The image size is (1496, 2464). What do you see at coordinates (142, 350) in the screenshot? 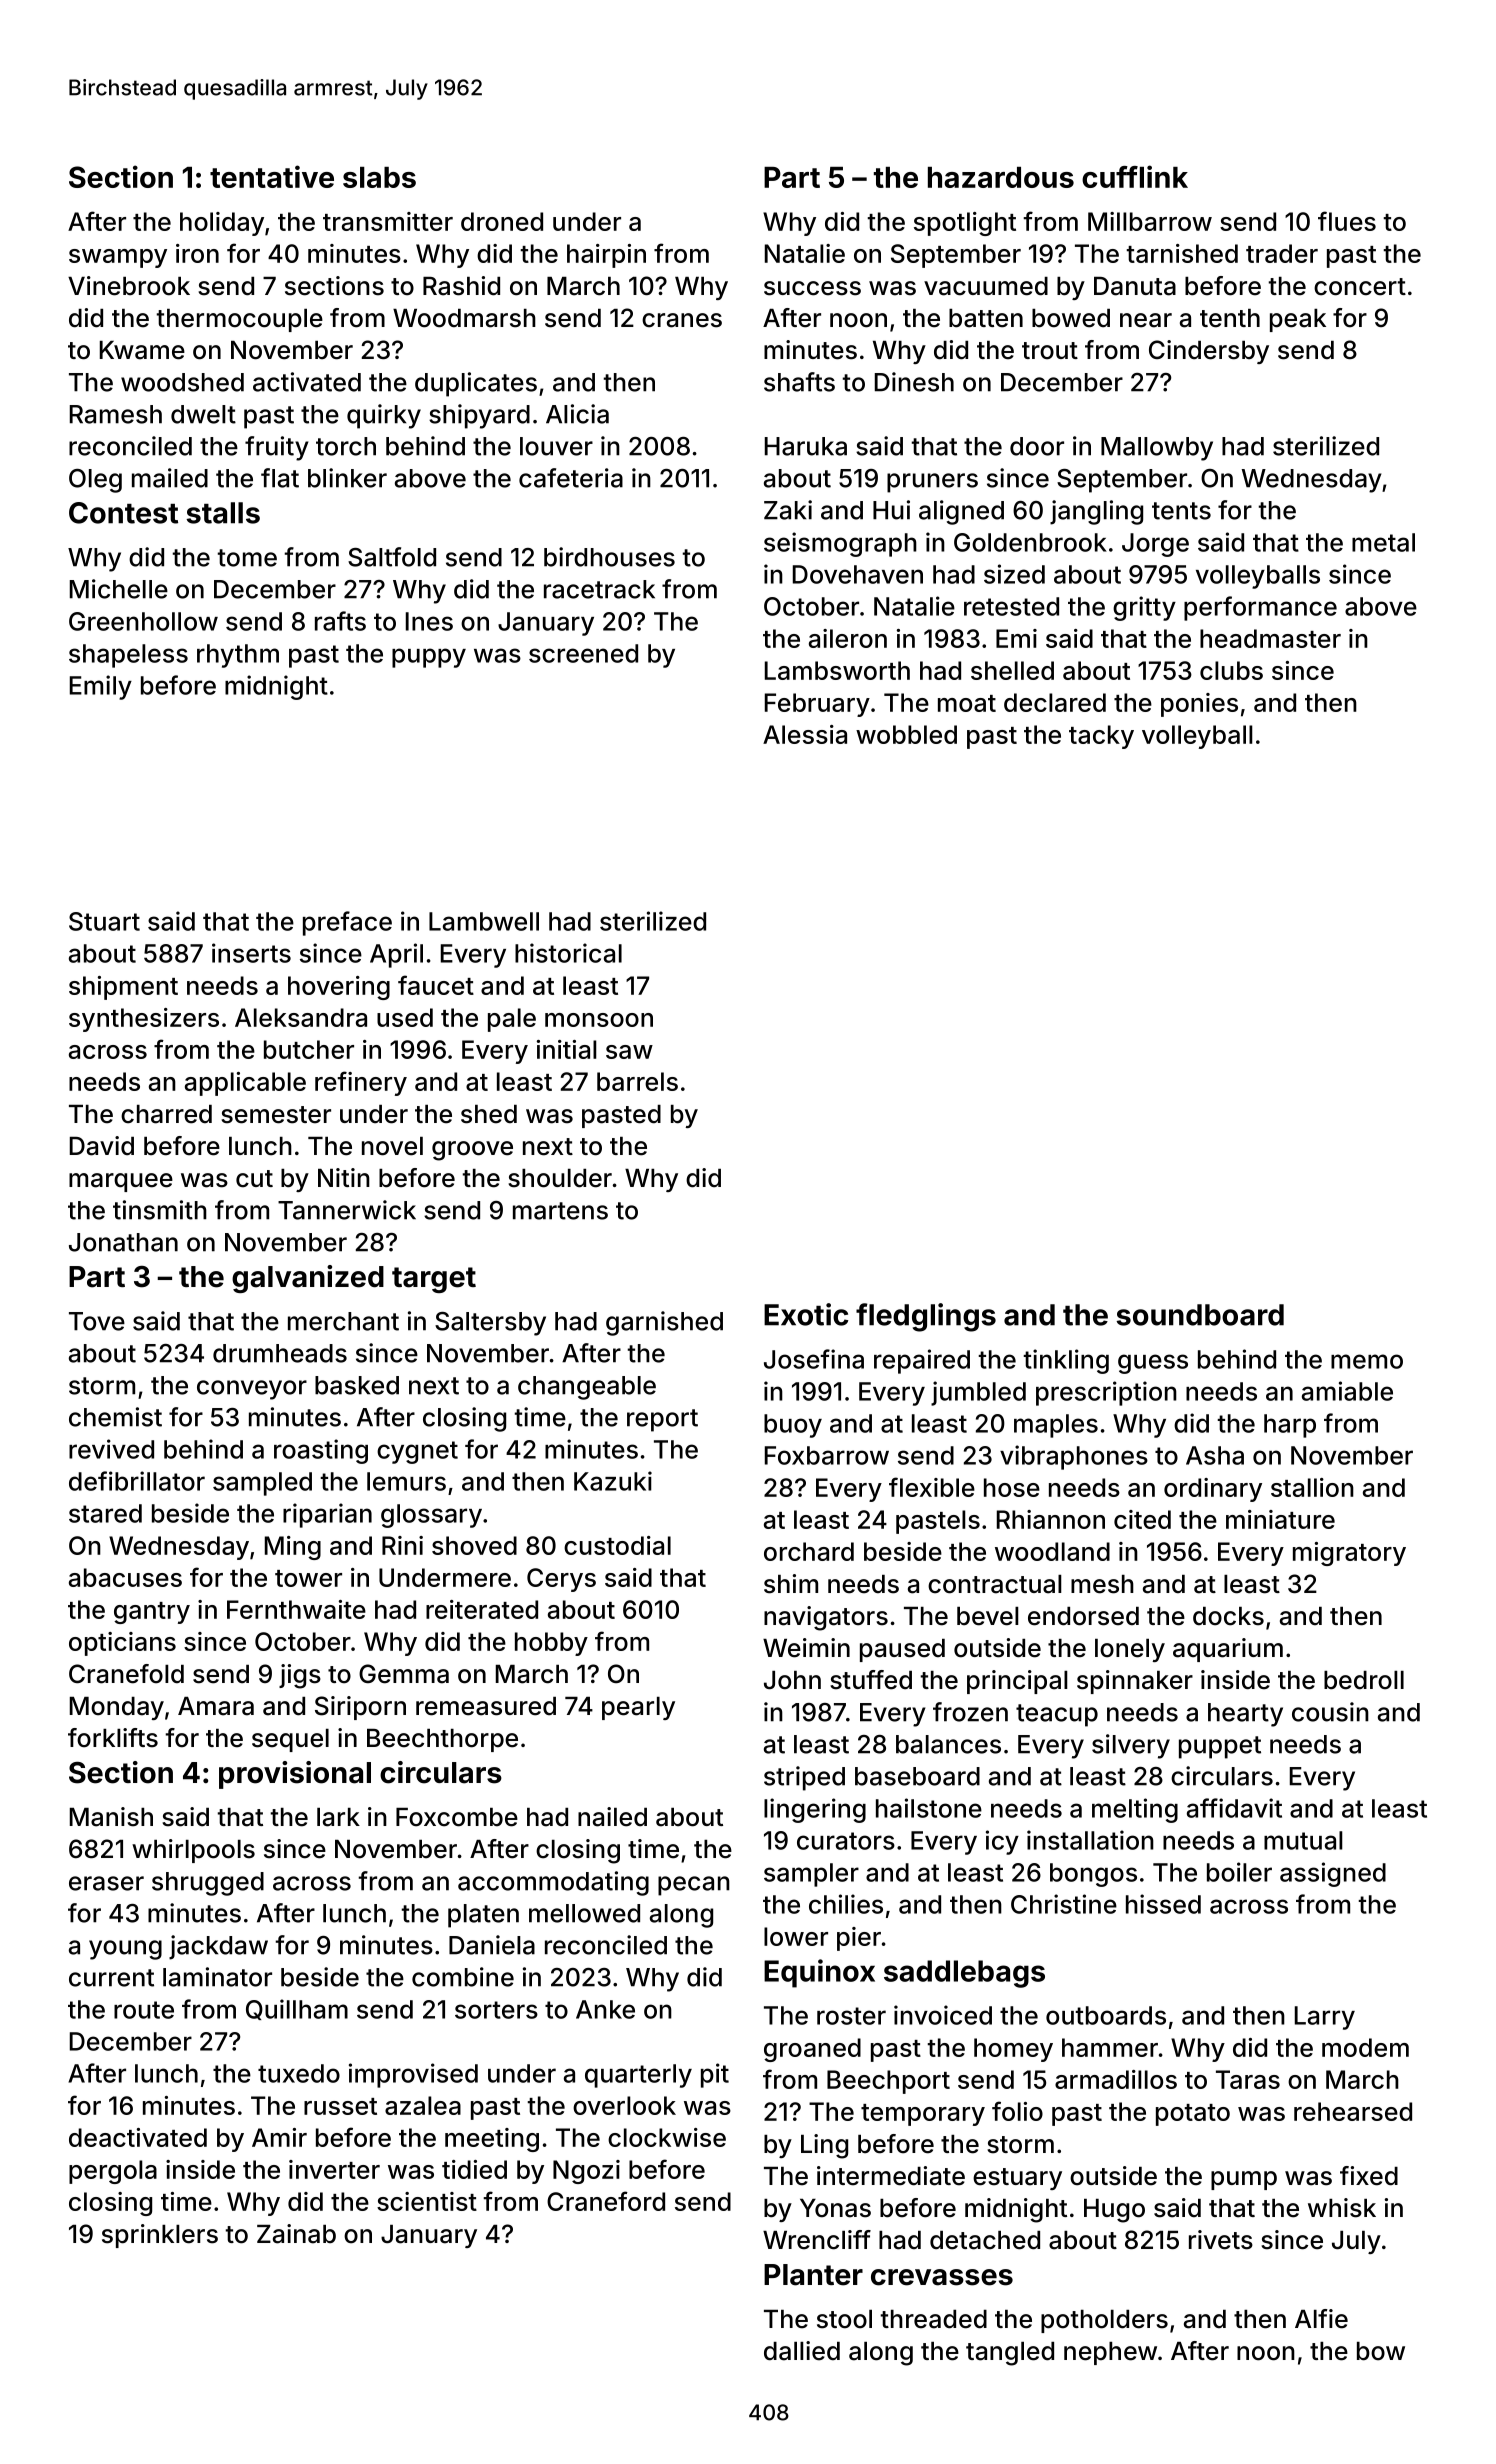
I see `Kwame` at bounding box center [142, 350].
